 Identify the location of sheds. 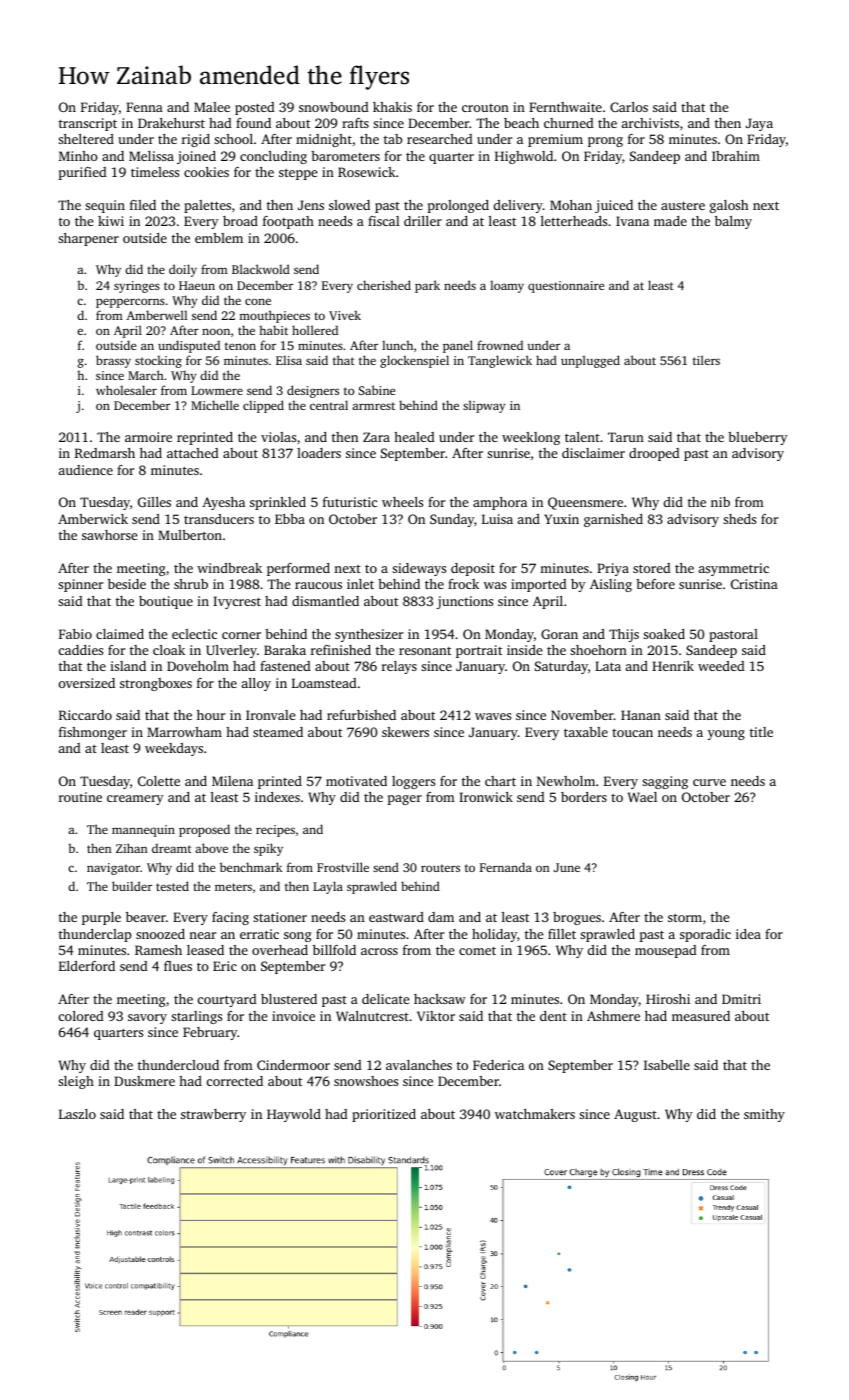
(739, 519).
